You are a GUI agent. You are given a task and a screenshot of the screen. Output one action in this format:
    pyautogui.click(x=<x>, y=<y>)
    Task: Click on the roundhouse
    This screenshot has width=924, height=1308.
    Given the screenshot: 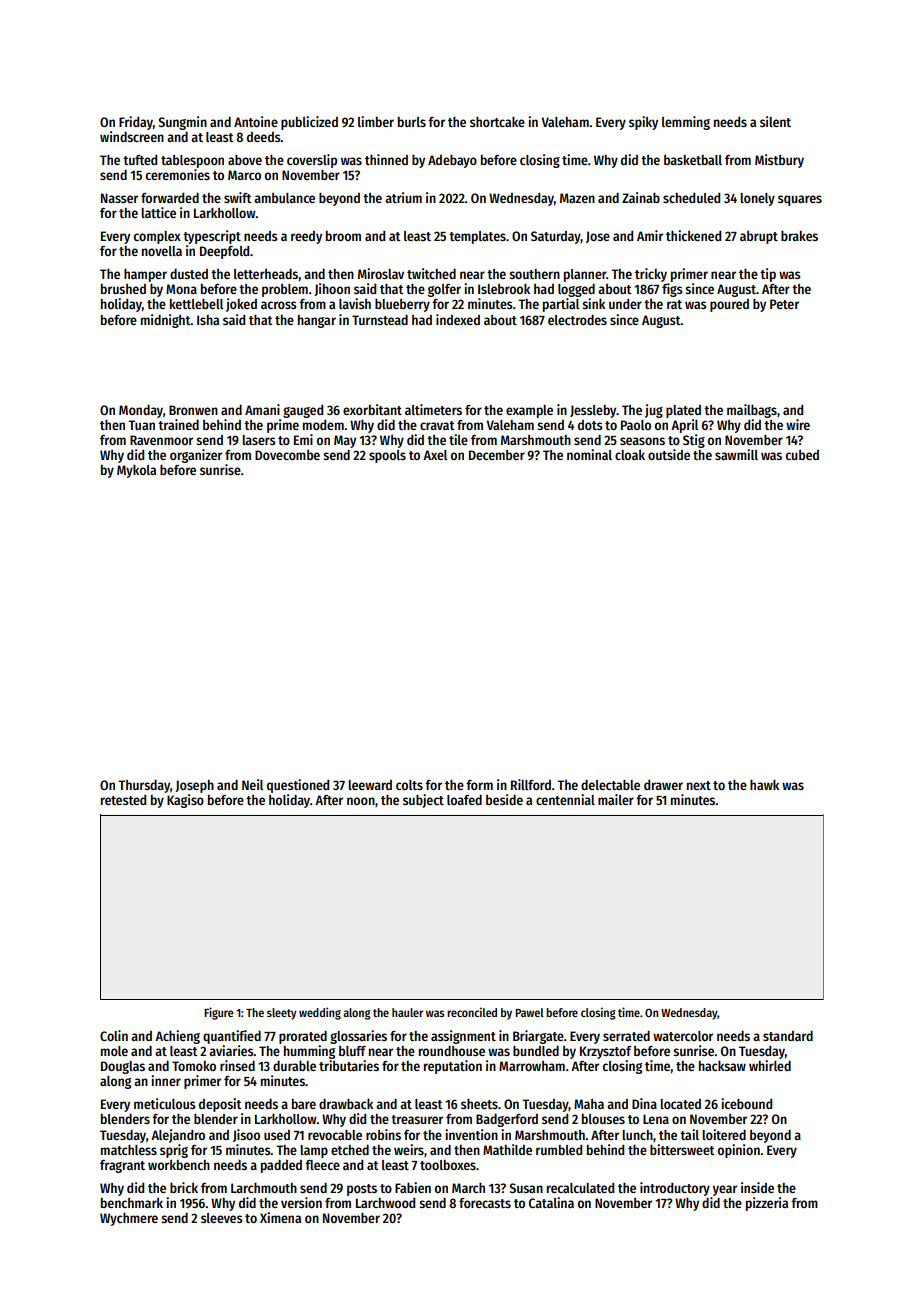 What is the action you would take?
    pyautogui.click(x=452, y=1051)
